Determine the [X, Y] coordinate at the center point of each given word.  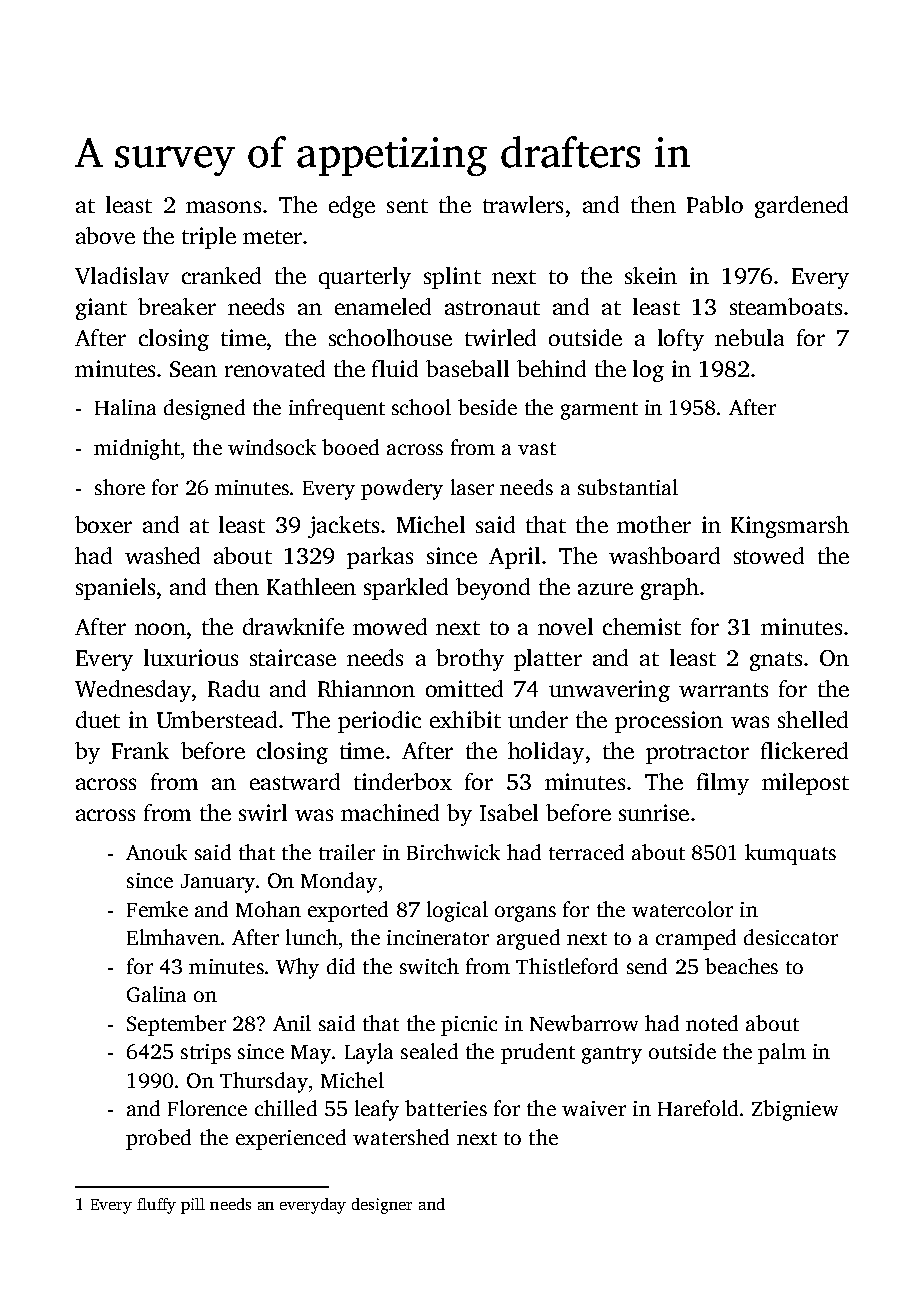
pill [193, 1206]
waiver [594, 1108]
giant [101, 309]
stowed [769, 555]
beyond [493, 589]
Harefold [698, 1108]
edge [352, 207]
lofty [681, 340]
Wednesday [133, 691]
